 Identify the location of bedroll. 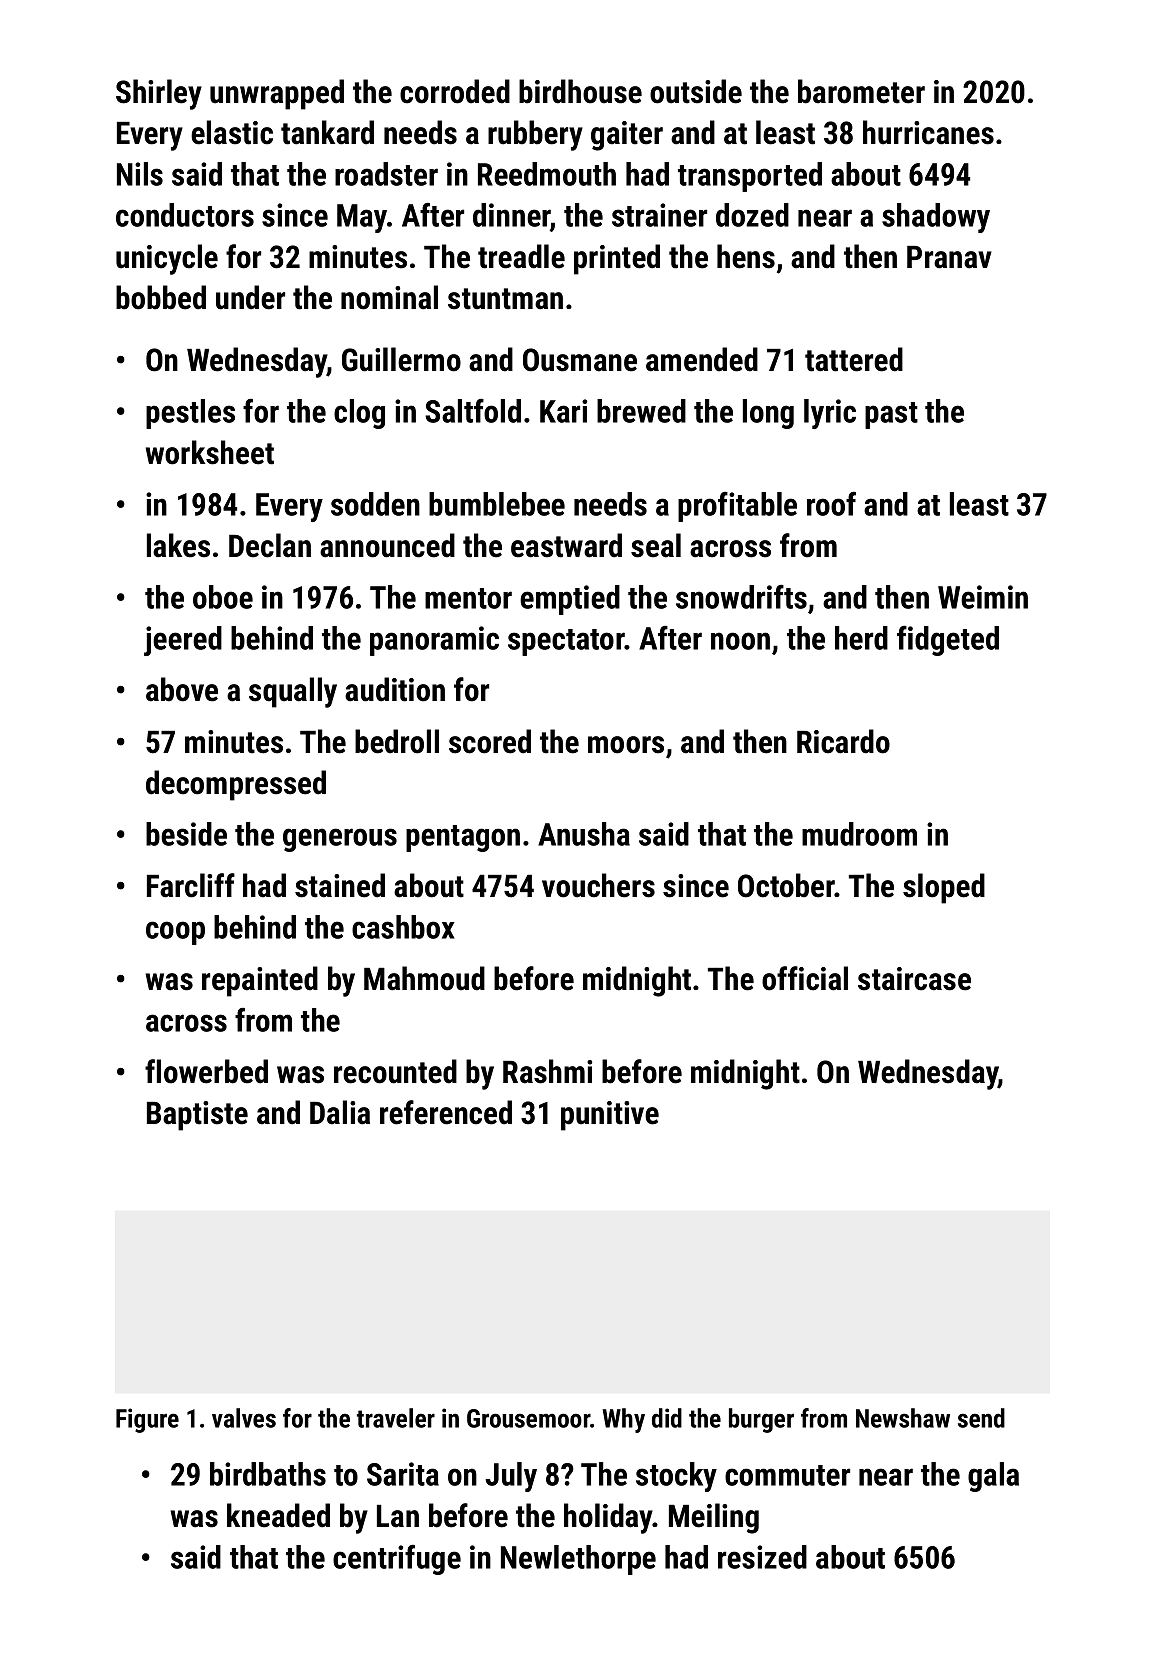
(397, 741).
